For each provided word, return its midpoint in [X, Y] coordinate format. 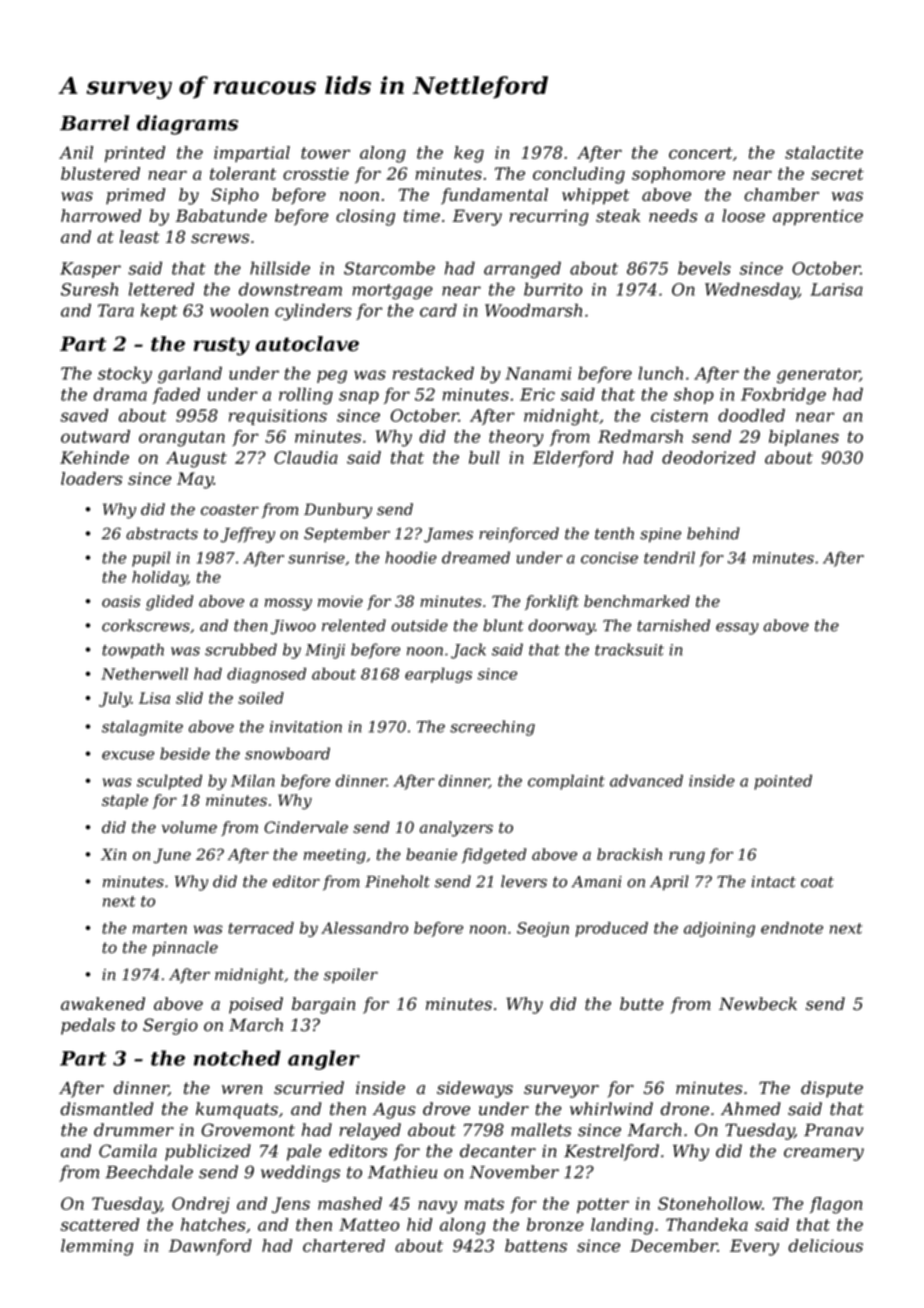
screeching [492, 728]
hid [419, 1224]
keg [469, 154]
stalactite [824, 152]
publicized [208, 1152]
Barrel [95, 123]
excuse [128, 755]
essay [737, 629]
